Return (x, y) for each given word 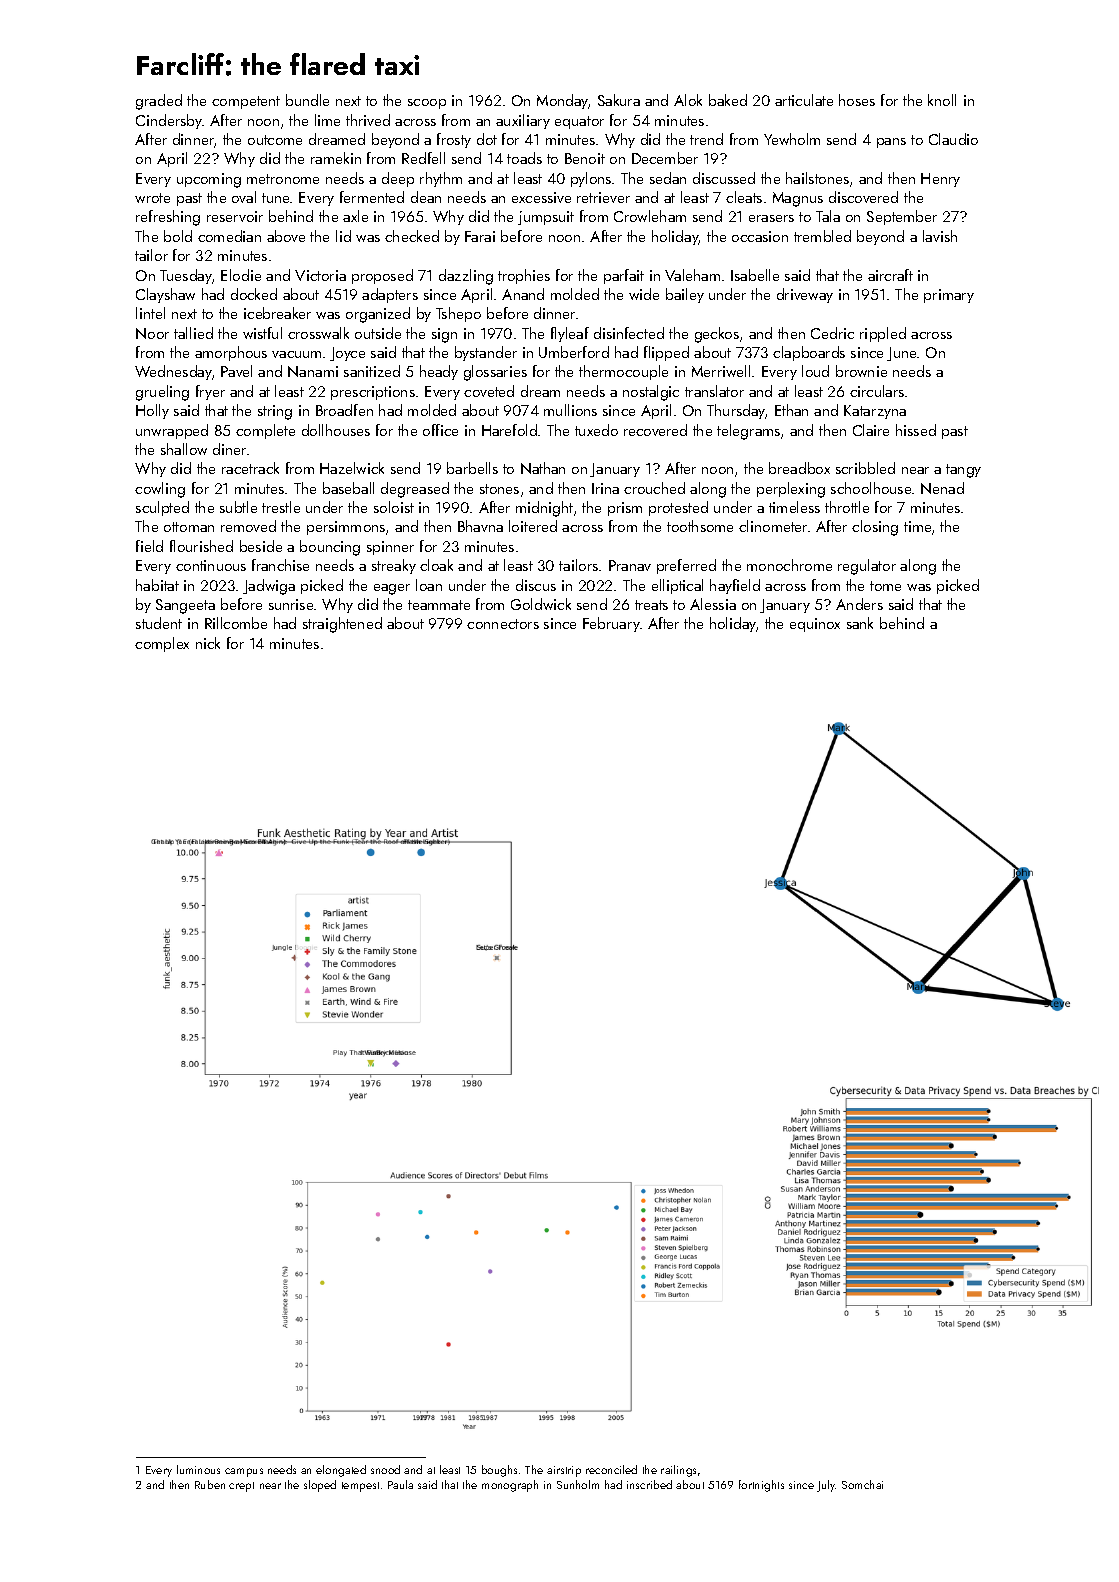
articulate (804, 100)
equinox (815, 625)
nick (208, 643)
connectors (503, 624)
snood (385, 1469)
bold (178, 236)
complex (162, 644)
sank (860, 623)
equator (579, 122)
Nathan (543, 468)
